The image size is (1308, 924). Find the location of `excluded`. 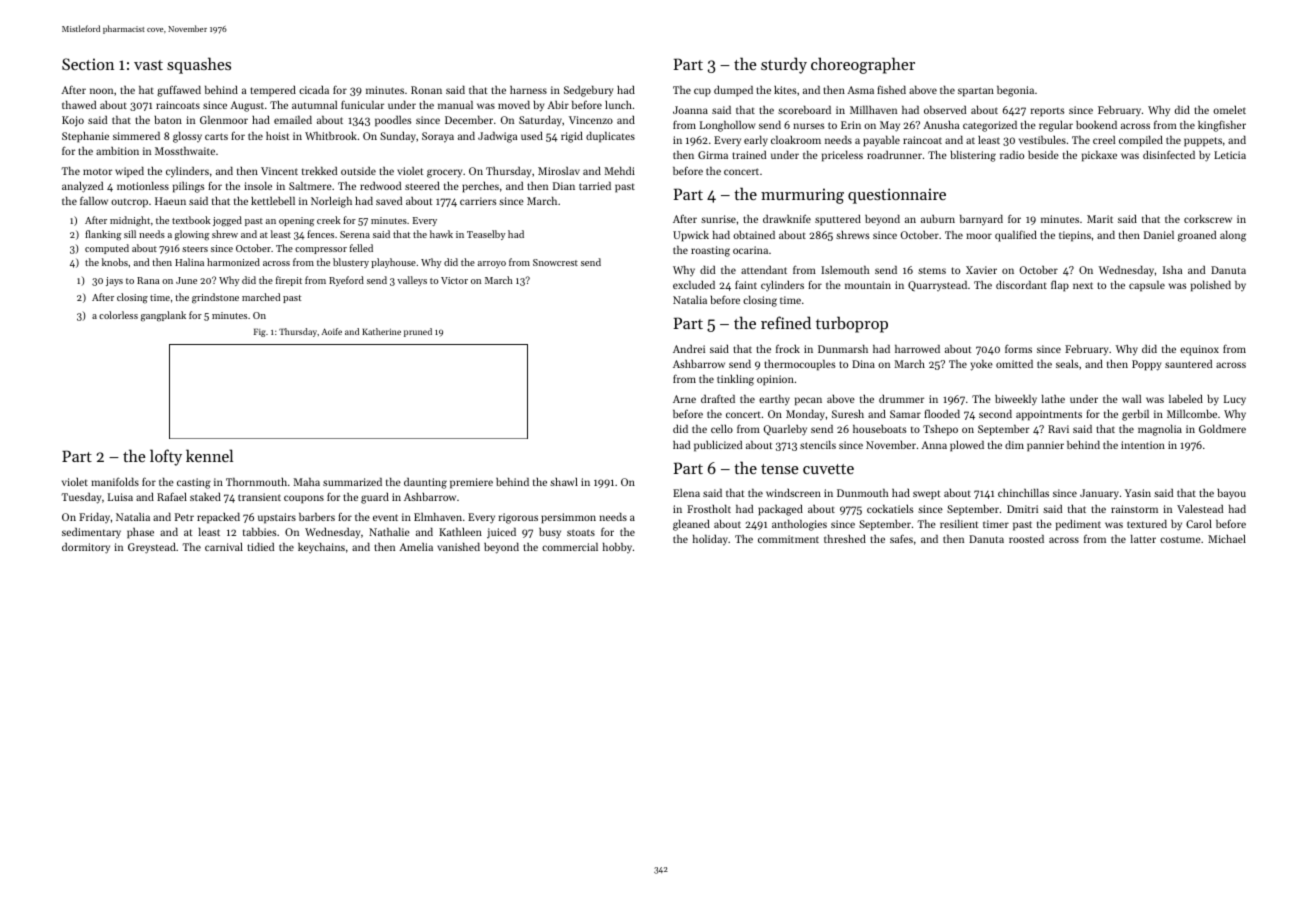

excluded is located at coordinates (694, 285).
